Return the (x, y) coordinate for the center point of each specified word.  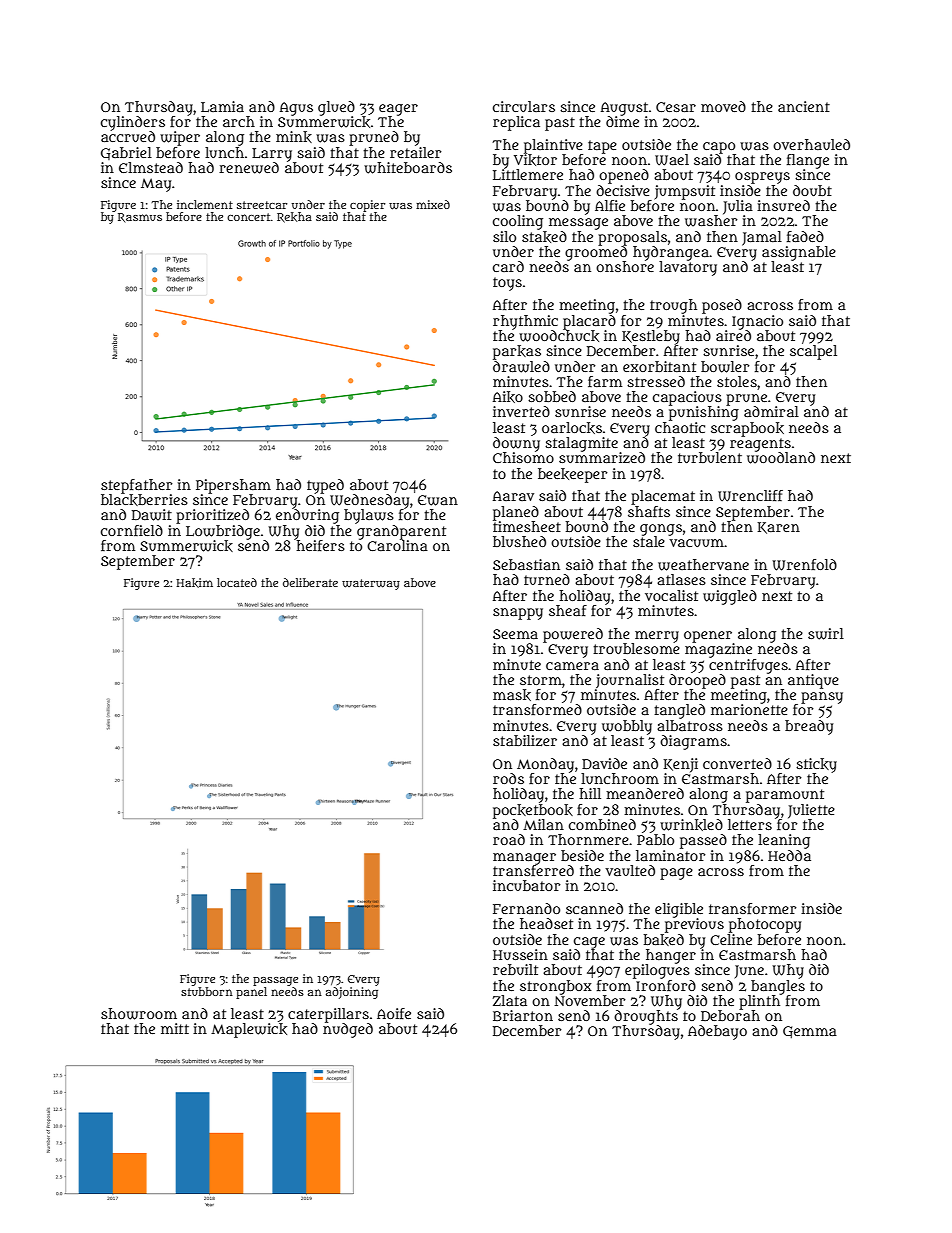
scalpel (813, 352)
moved (723, 106)
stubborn (207, 991)
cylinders (133, 123)
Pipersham (233, 486)
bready (809, 727)
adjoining (352, 993)
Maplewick (249, 1030)
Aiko (508, 397)
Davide (604, 763)
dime (622, 121)
